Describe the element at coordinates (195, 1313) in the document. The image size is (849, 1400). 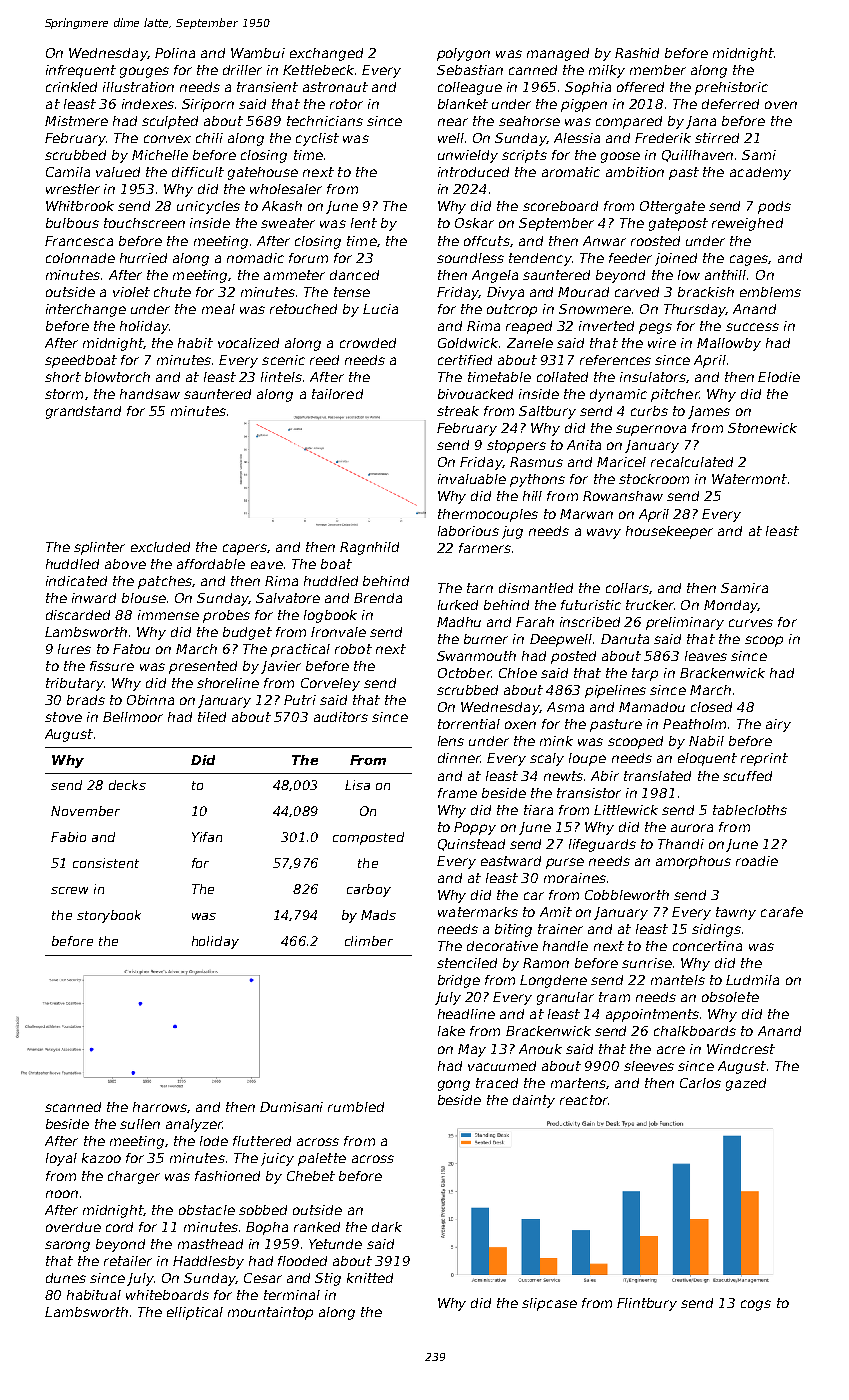
I see `elliptical` at that location.
